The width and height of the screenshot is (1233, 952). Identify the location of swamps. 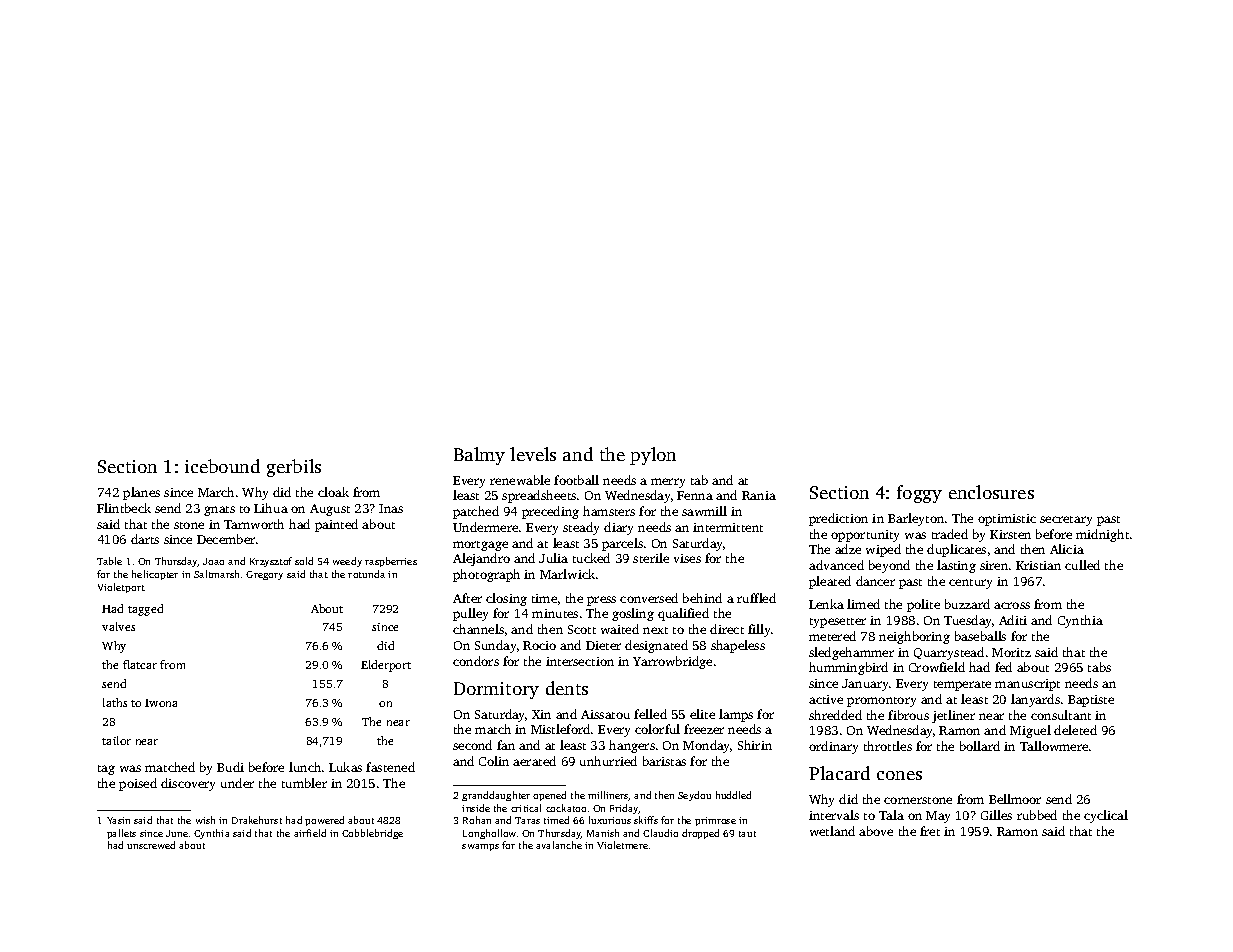
(480, 847).
